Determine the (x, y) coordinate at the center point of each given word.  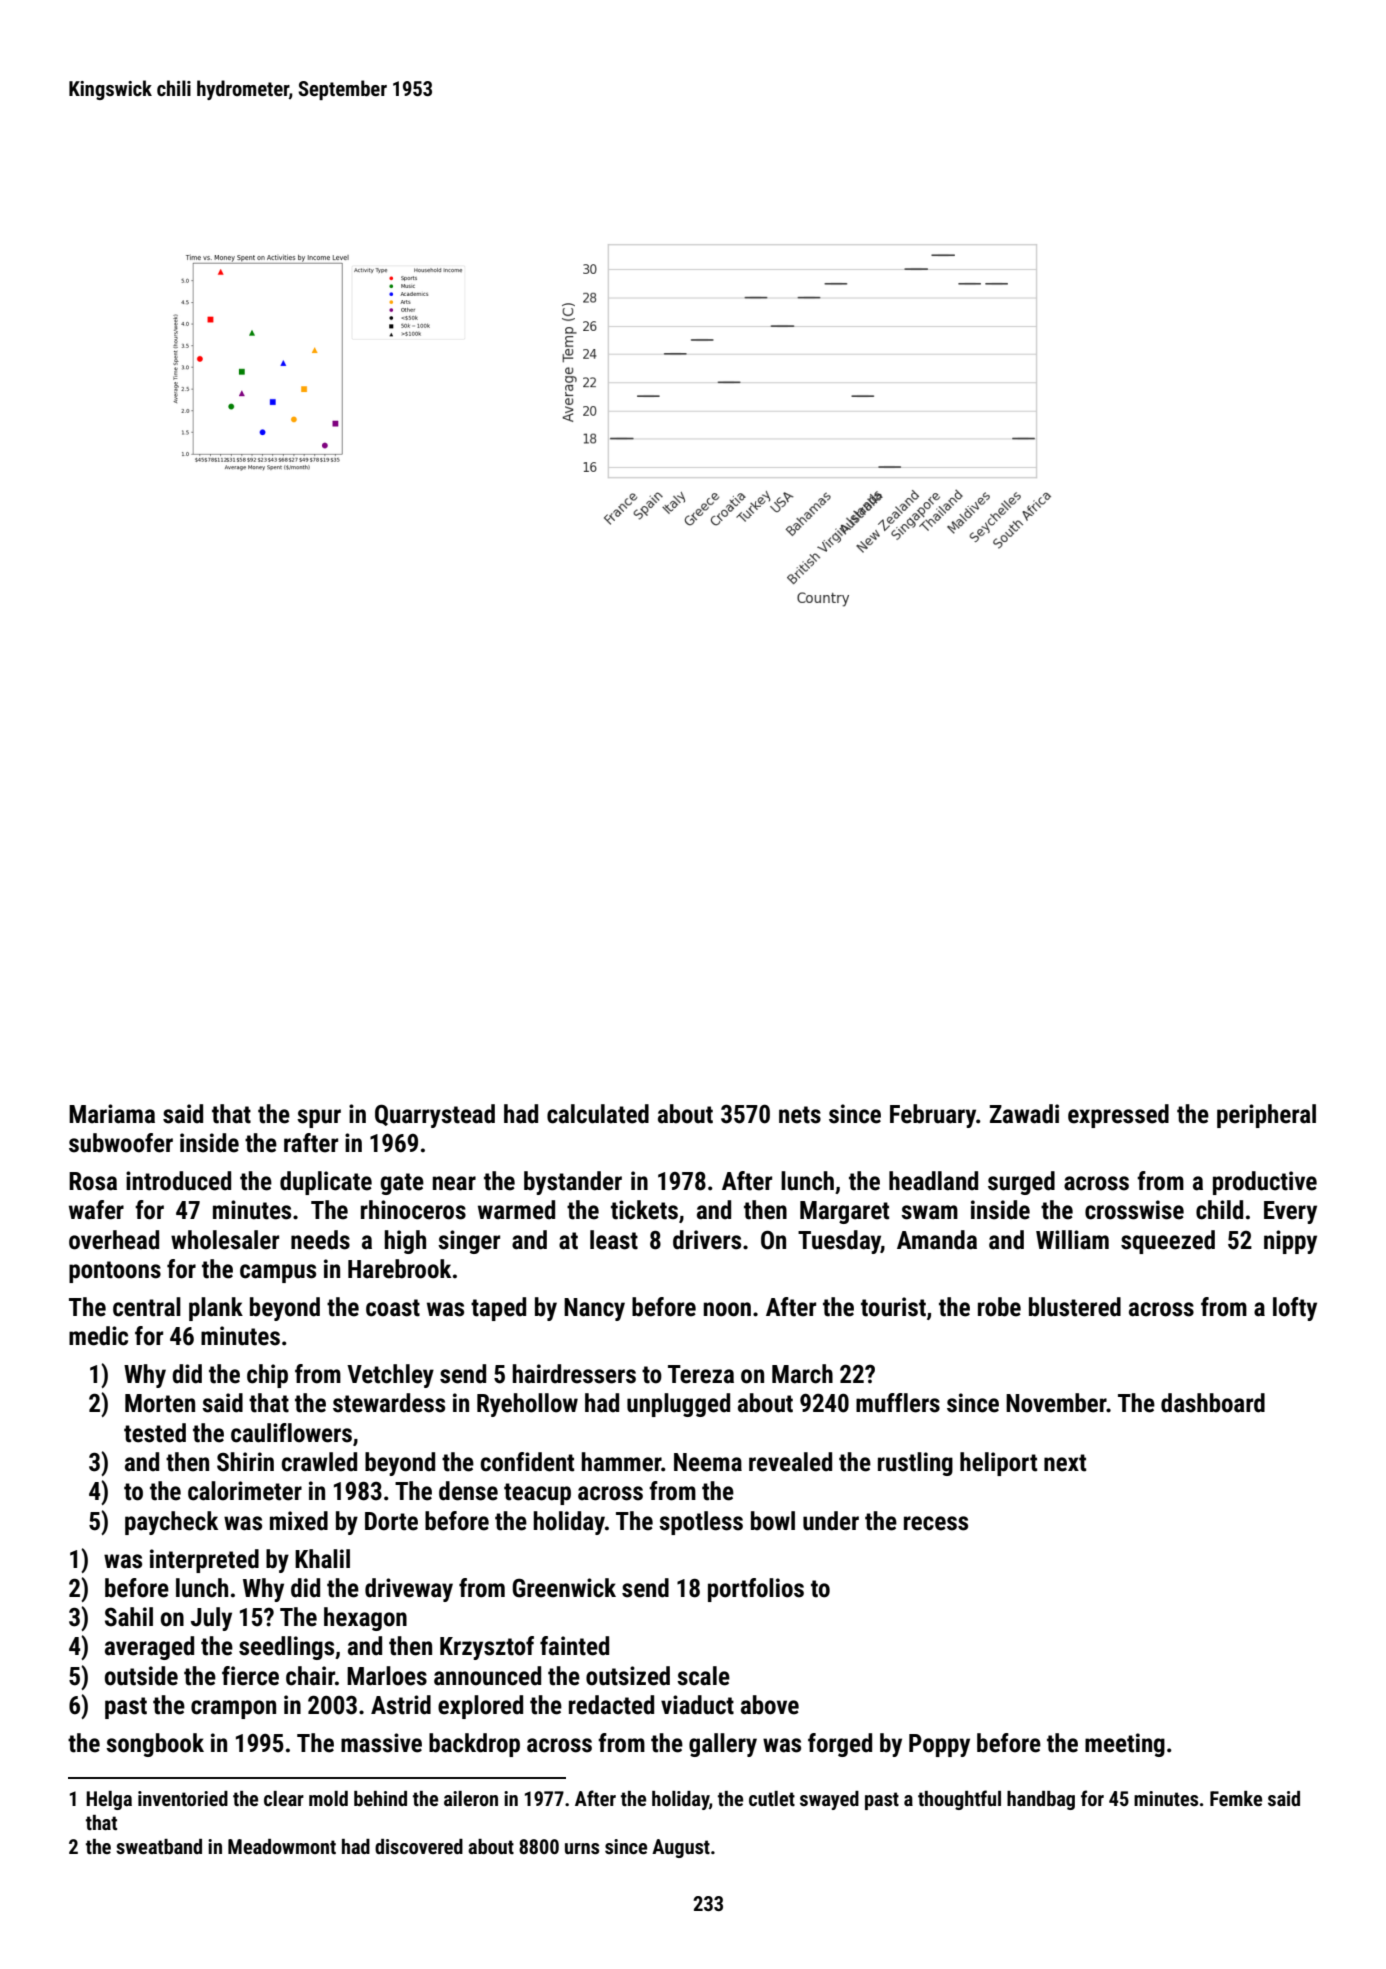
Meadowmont (282, 1846)
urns (582, 1848)
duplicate (326, 1183)
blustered (1075, 1307)
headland (933, 1181)
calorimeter (245, 1491)
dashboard (1213, 1403)
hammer (622, 1462)
